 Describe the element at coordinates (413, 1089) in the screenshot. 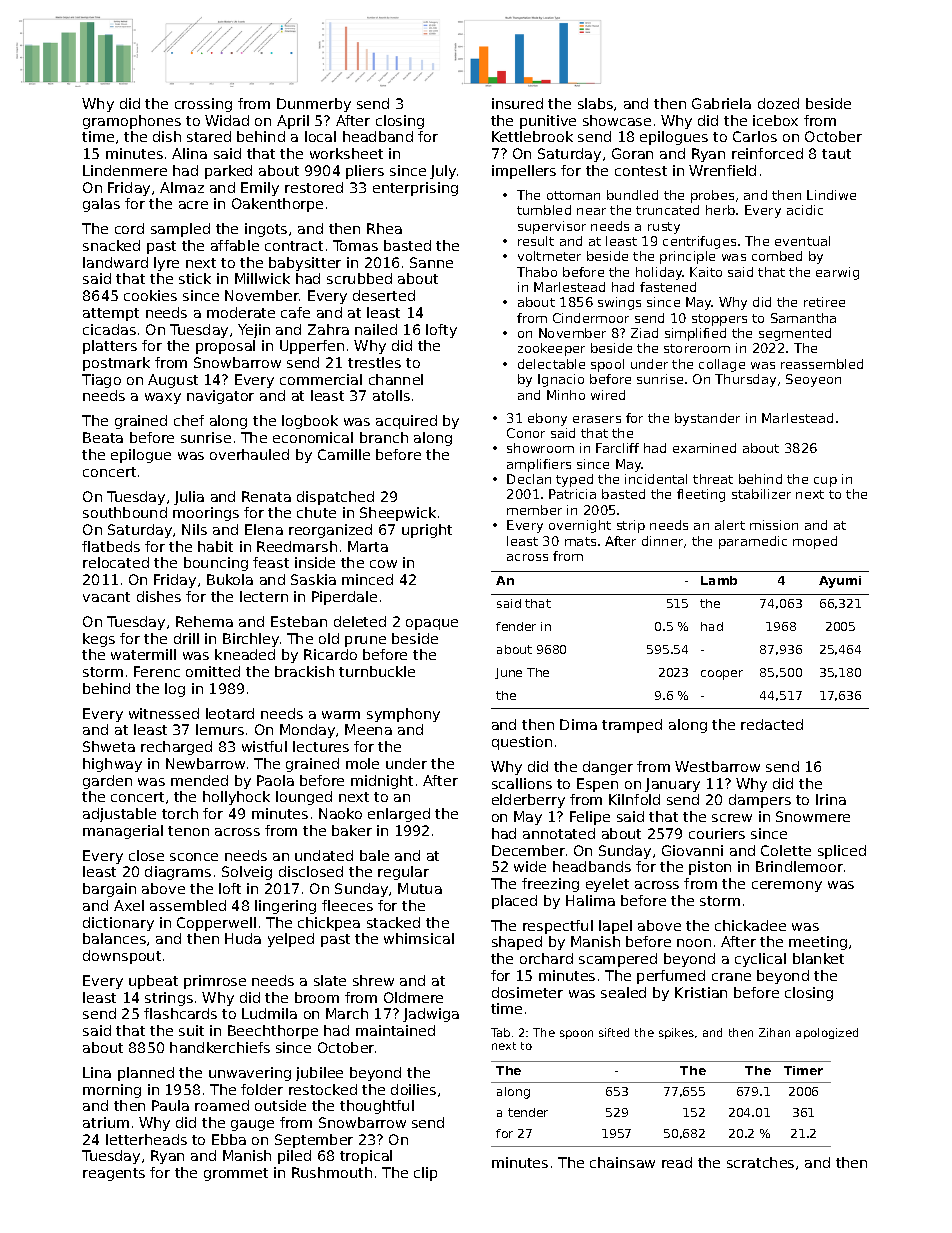

I see `doilies` at that location.
